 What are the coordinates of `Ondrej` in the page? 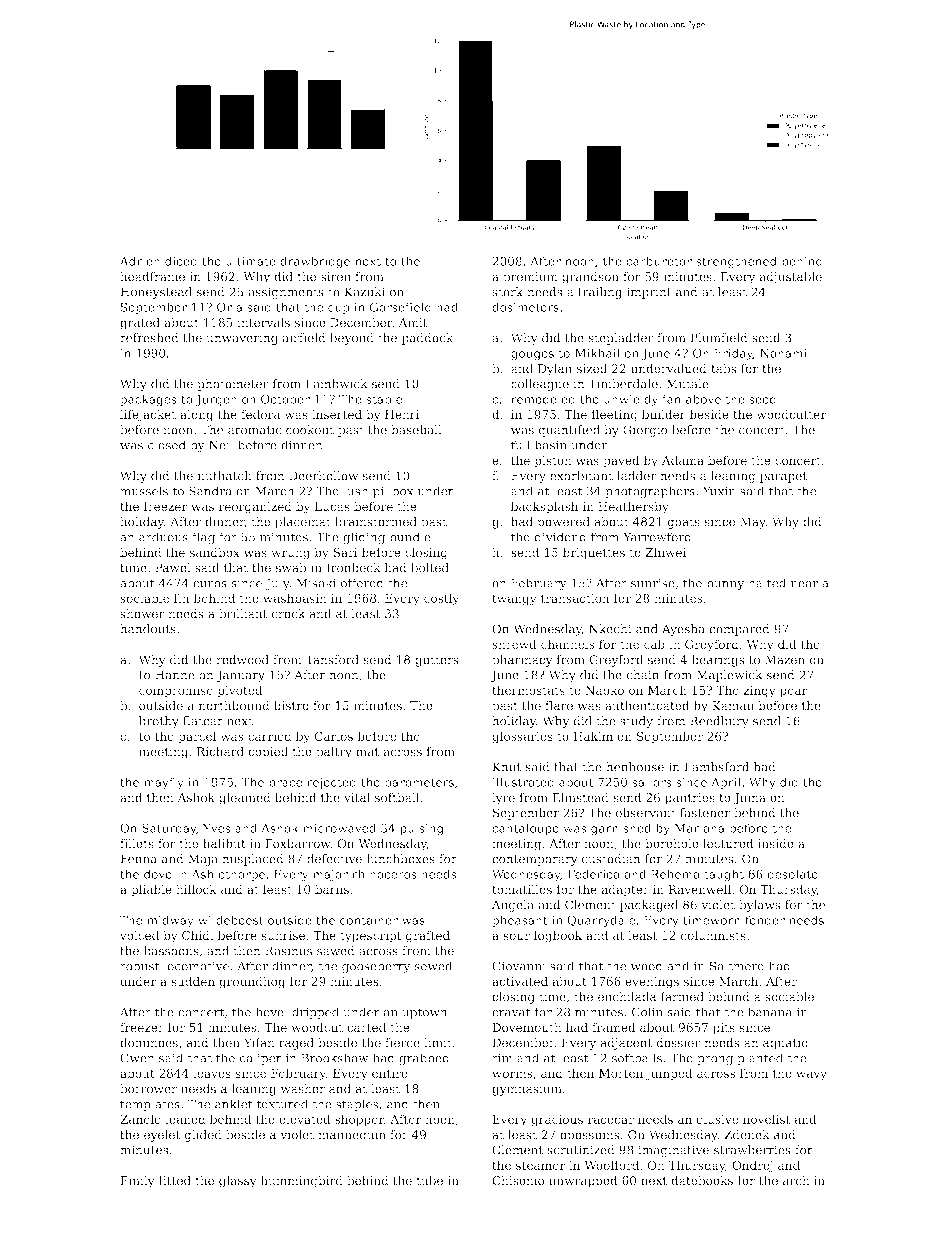 It's located at (752, 1166).
